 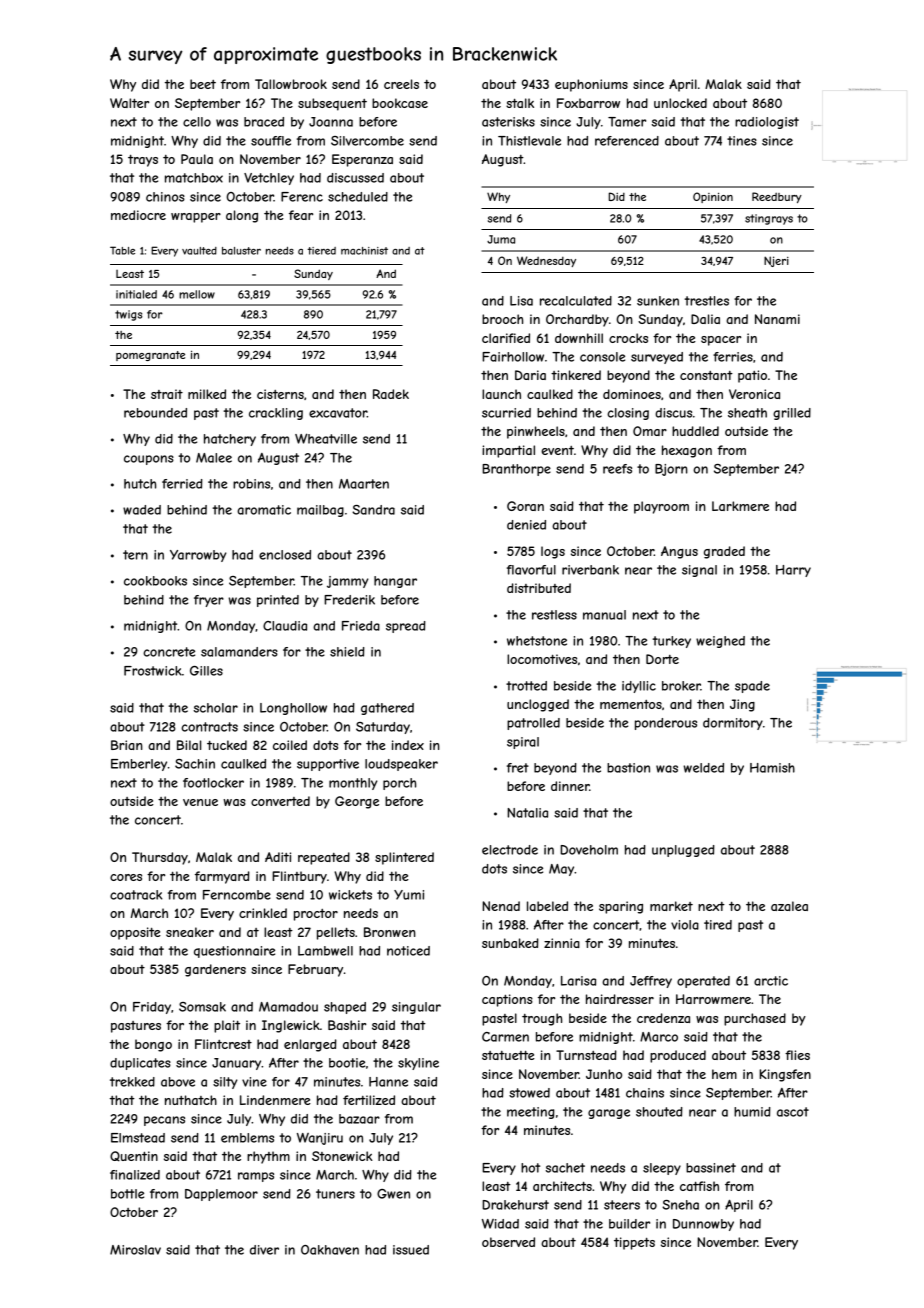 What do you see at coordinates (134, 1156) in the screenshot?
I see `Quentin` at bounding box center [134, 1156].
